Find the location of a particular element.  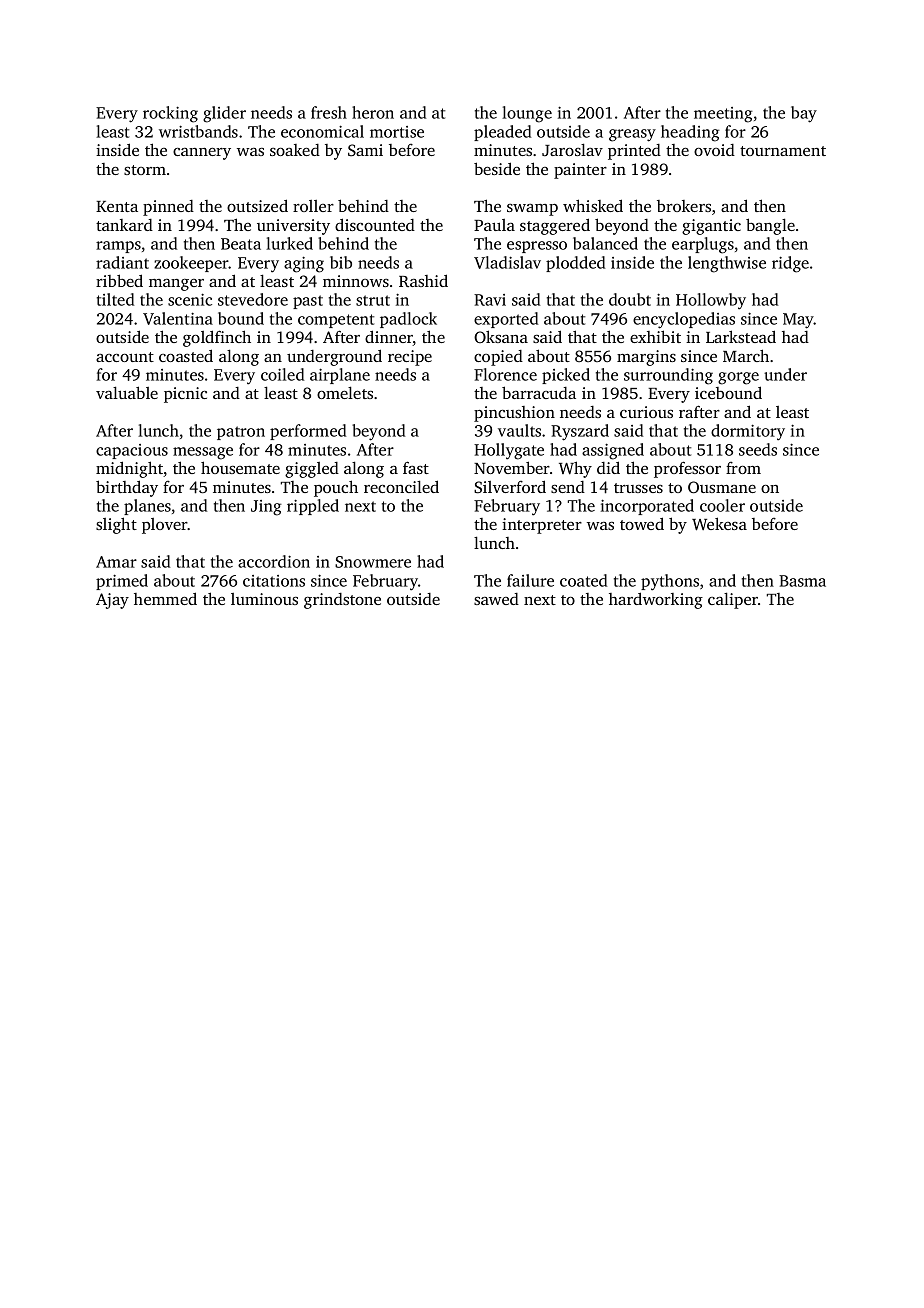

plodded is located at coordinates (575, 264).
